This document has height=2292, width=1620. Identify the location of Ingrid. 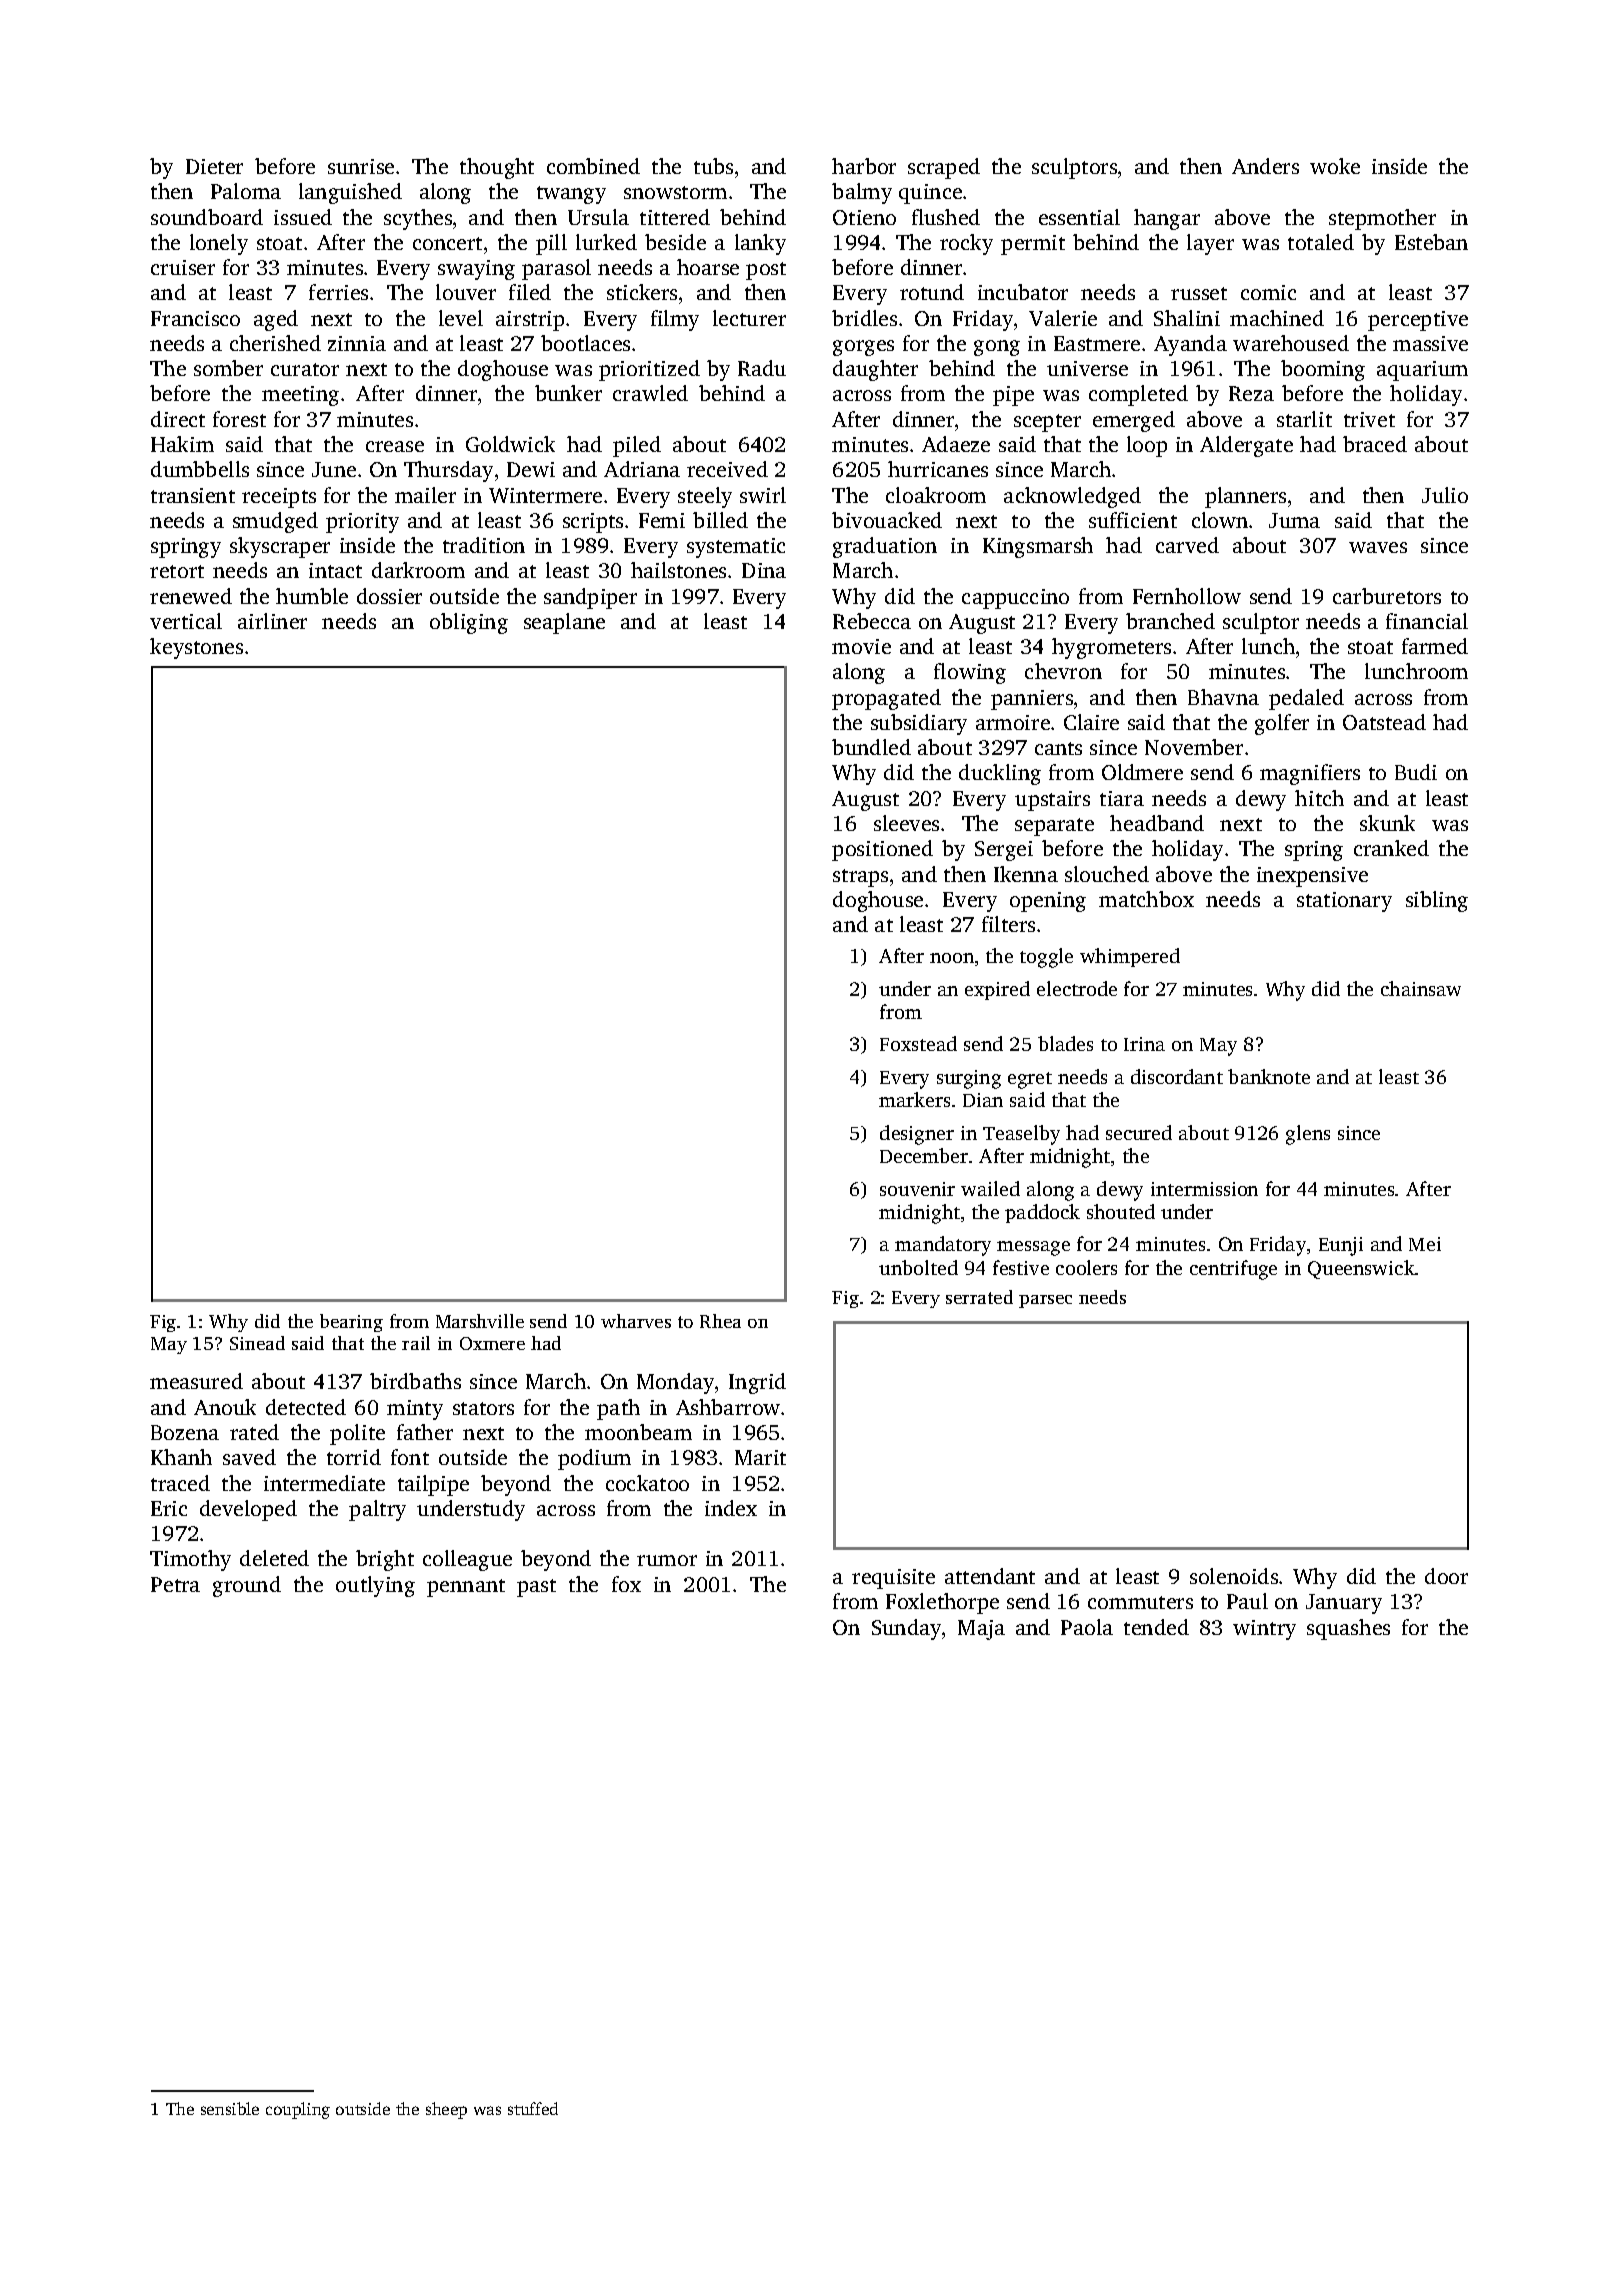
(757, 1383).
